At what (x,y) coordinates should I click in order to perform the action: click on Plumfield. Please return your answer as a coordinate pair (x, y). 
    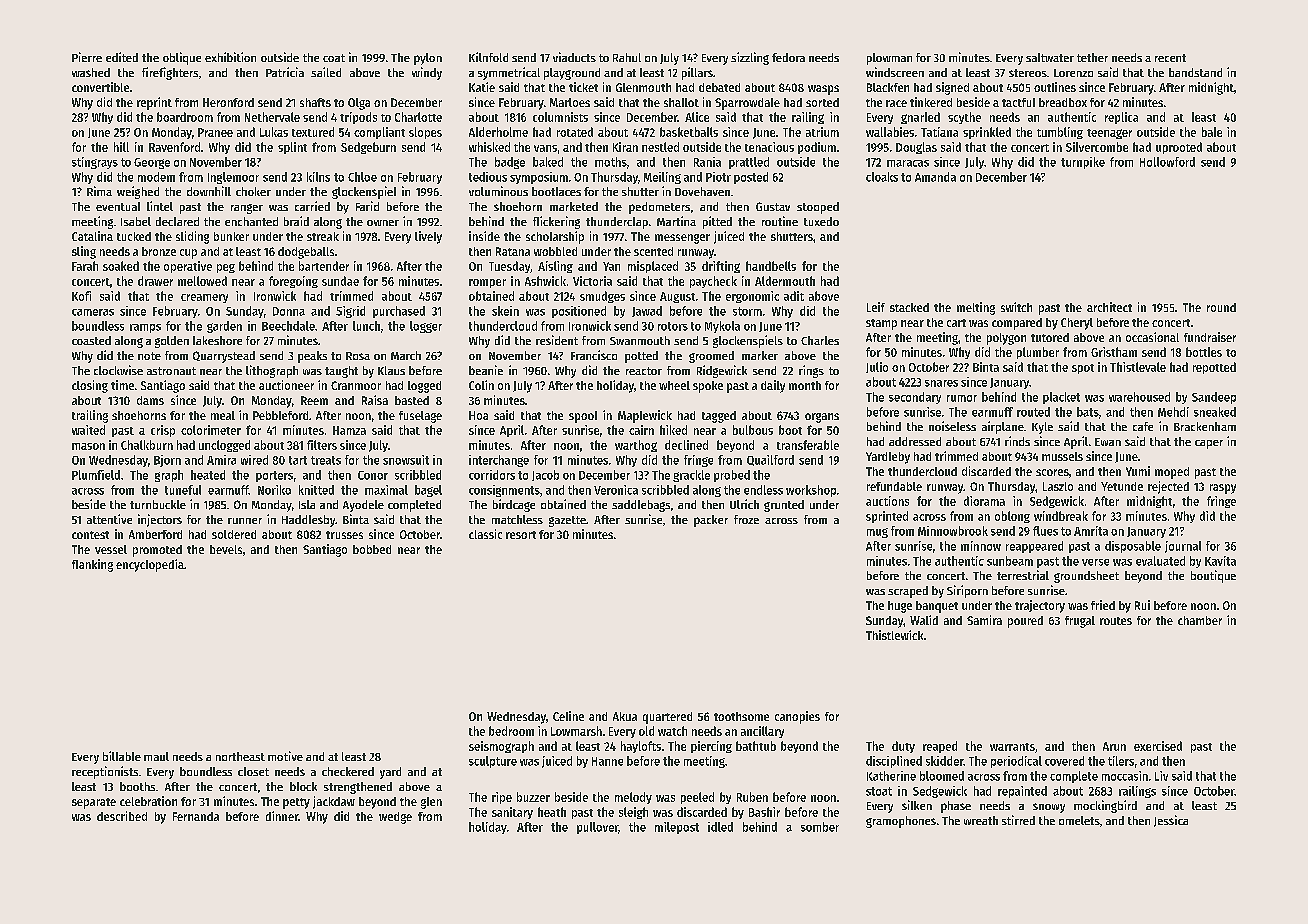
    Looking at the image, I should click on (96, 475).
